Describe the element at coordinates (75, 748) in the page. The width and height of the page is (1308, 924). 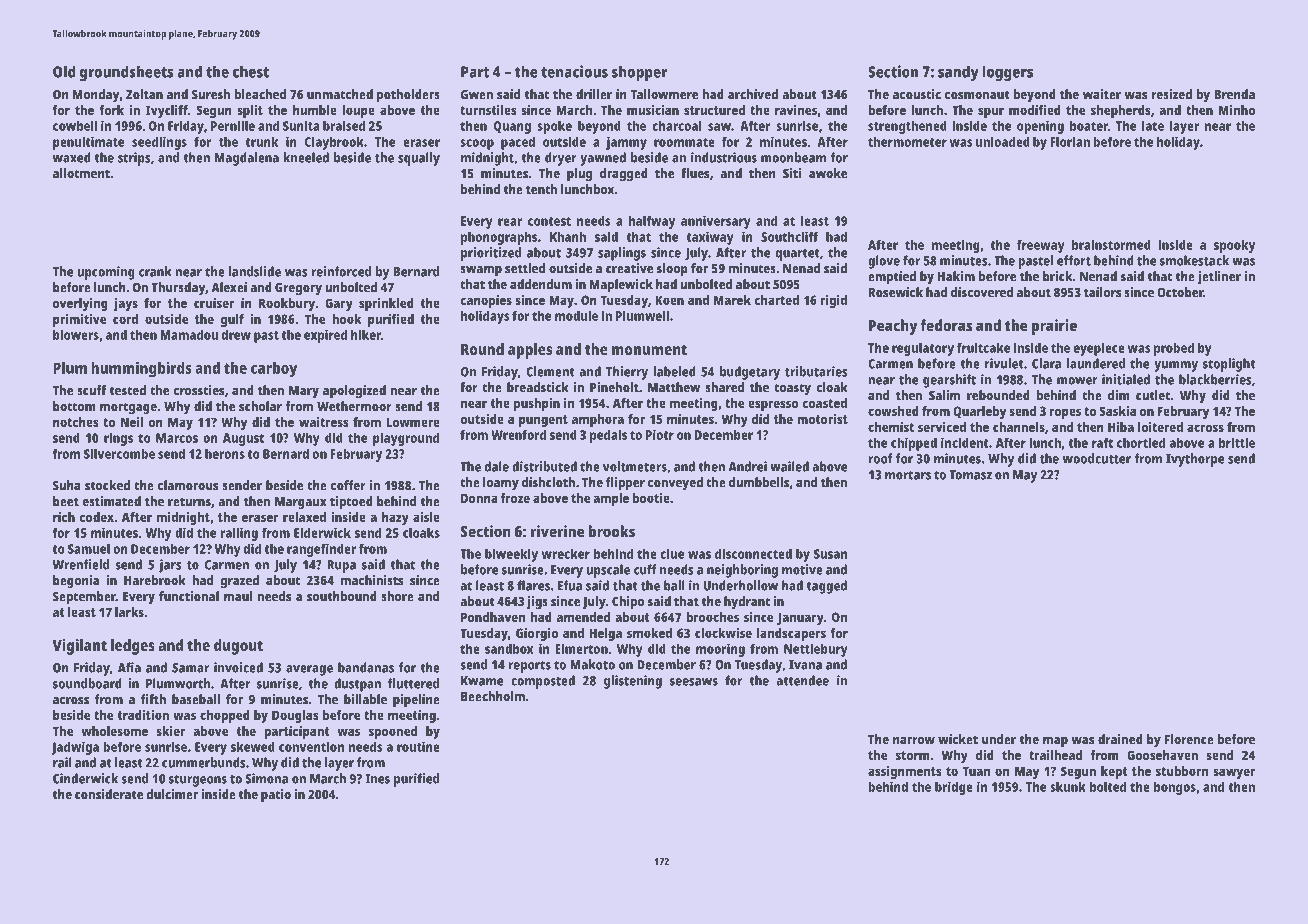
I see `Jadwiga` at that location.
